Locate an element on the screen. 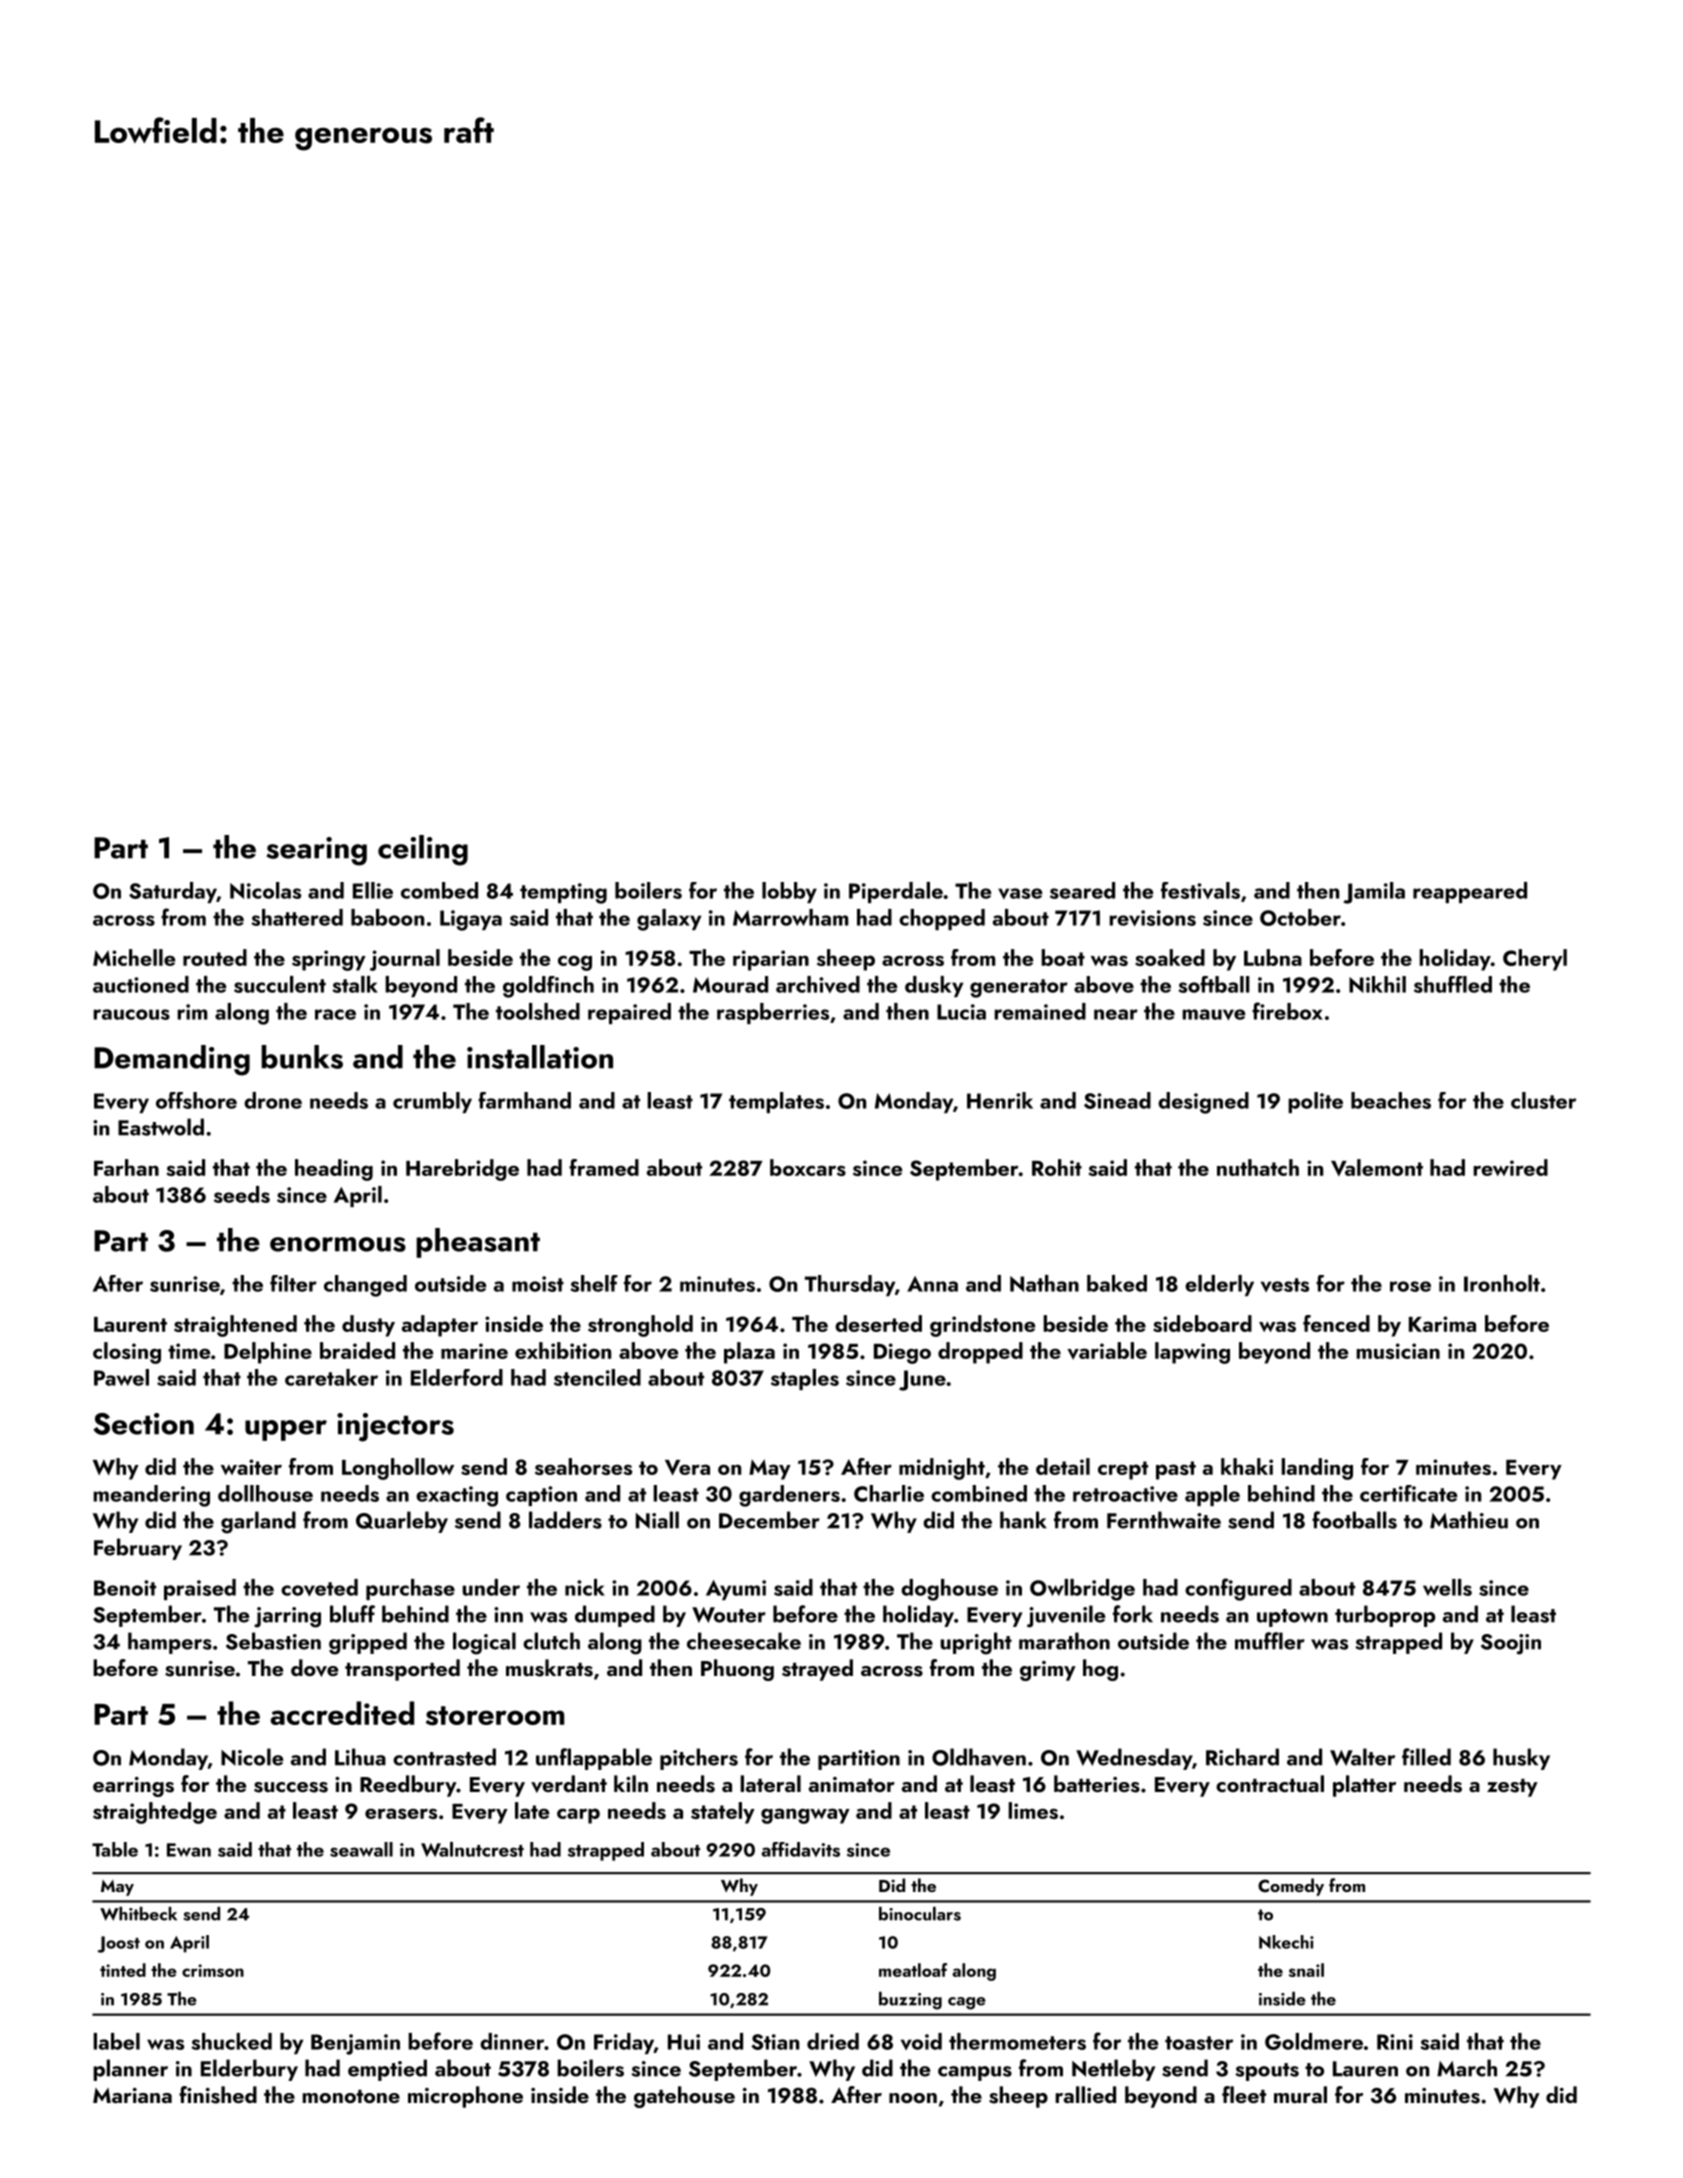 This screenshot has height=2178, width=1683. cluster is located at coordinates (1543, 1100).
